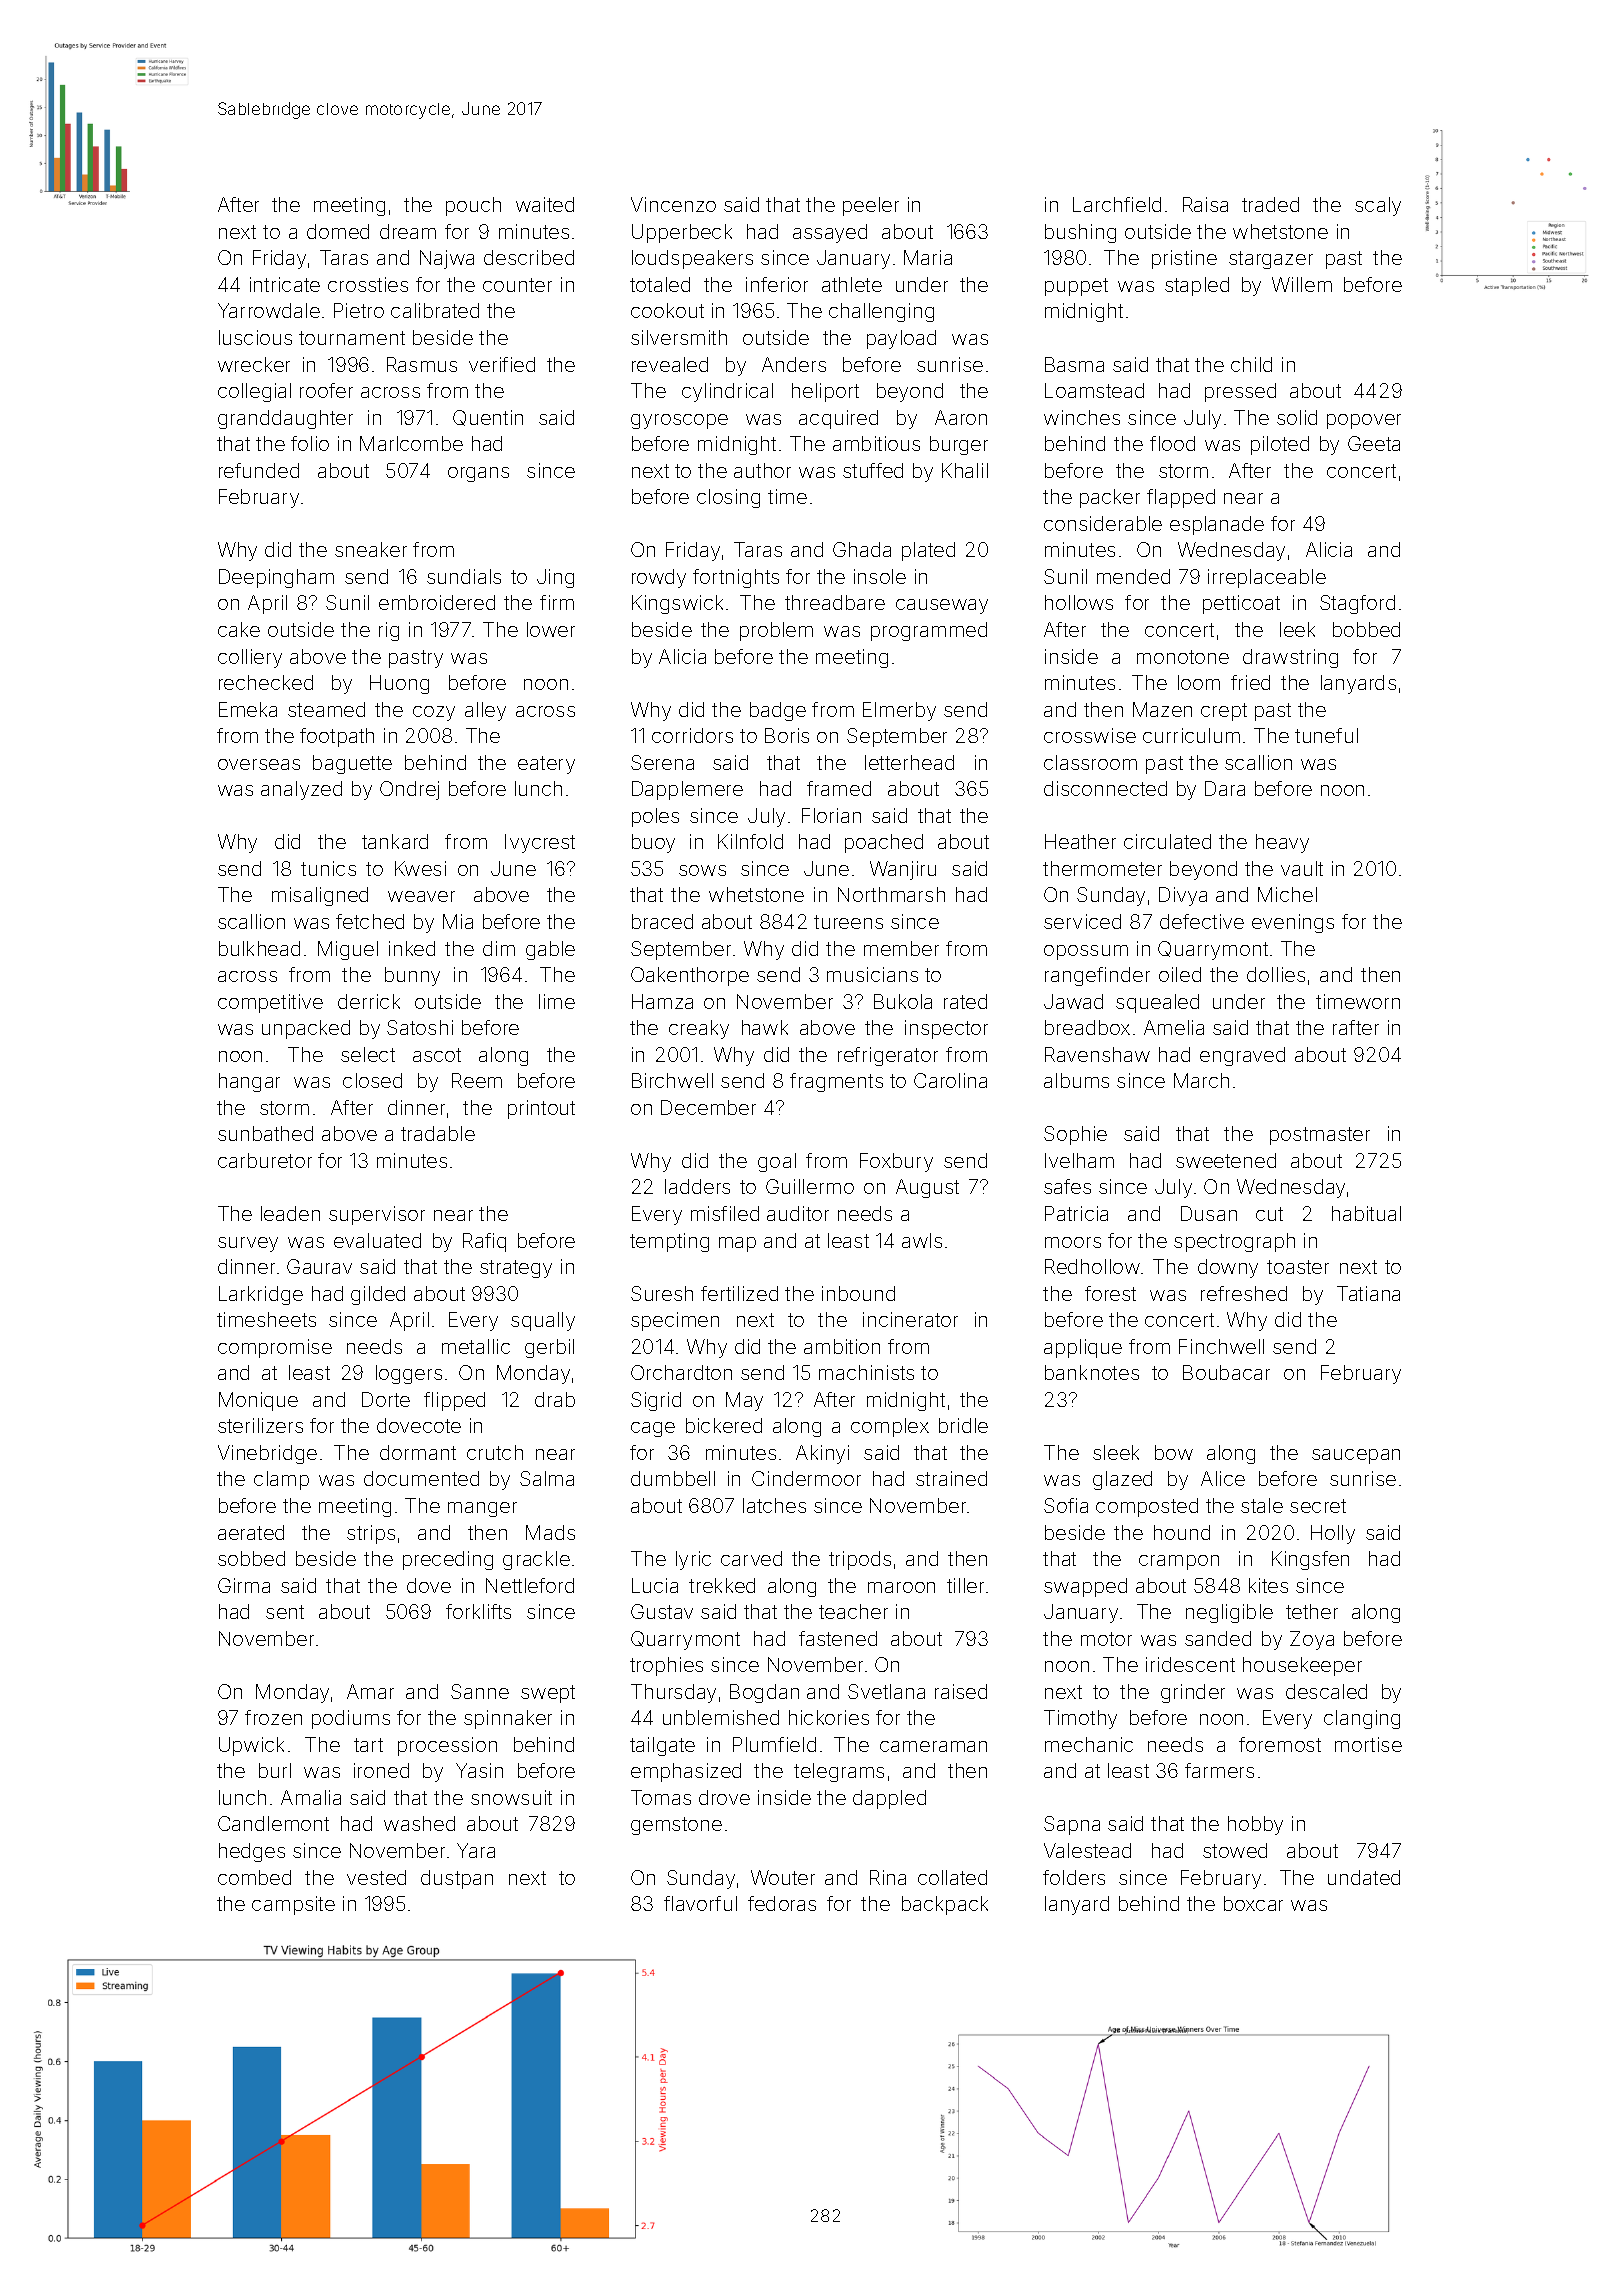  I want to click on cake, so click(239, 629).
